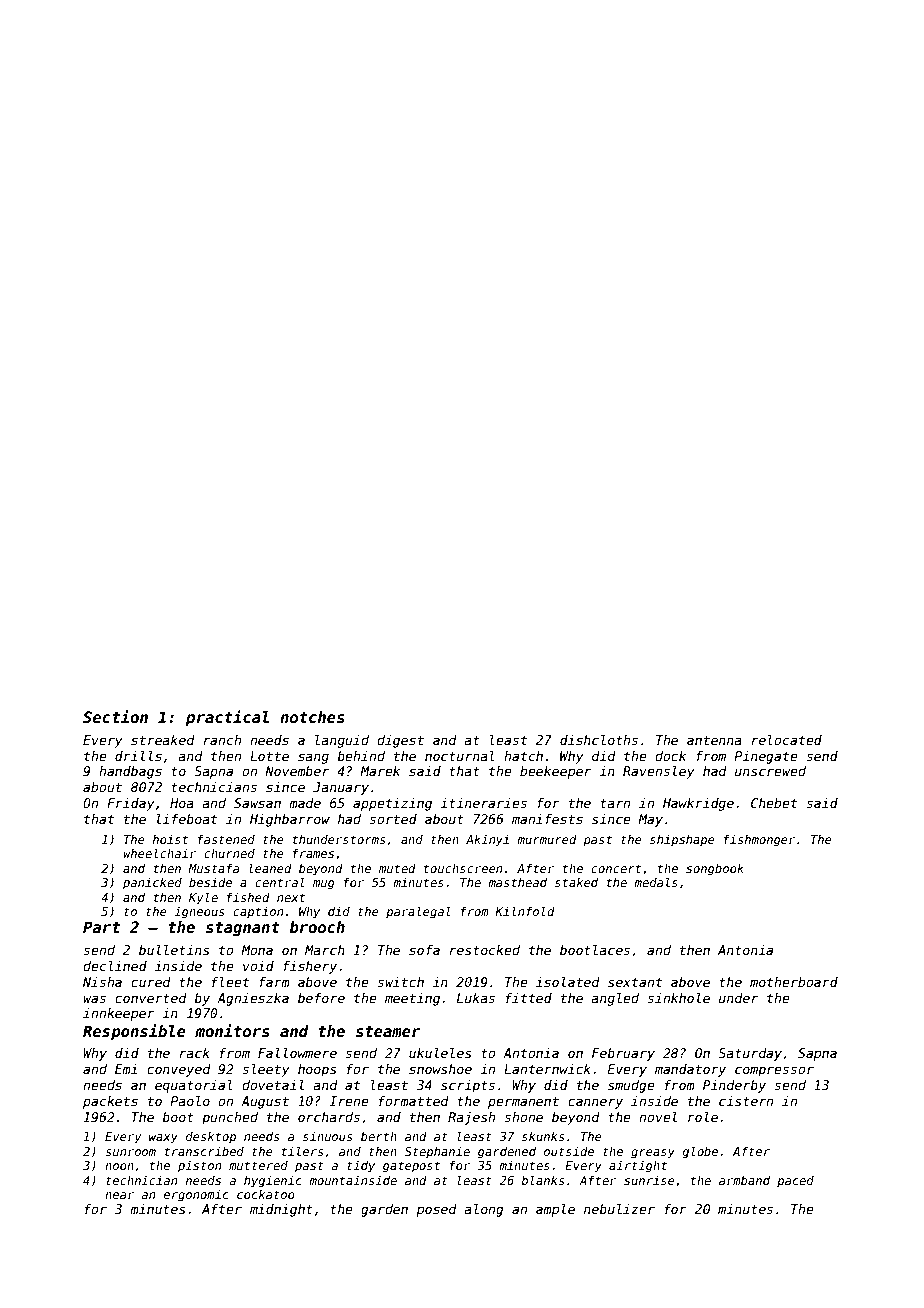 Image resolution: width=924 pixels, height=1308 pixels. What do you see at coordinates (312, 717) in the page?
I see `notches` at bounding box center [312, 717].
